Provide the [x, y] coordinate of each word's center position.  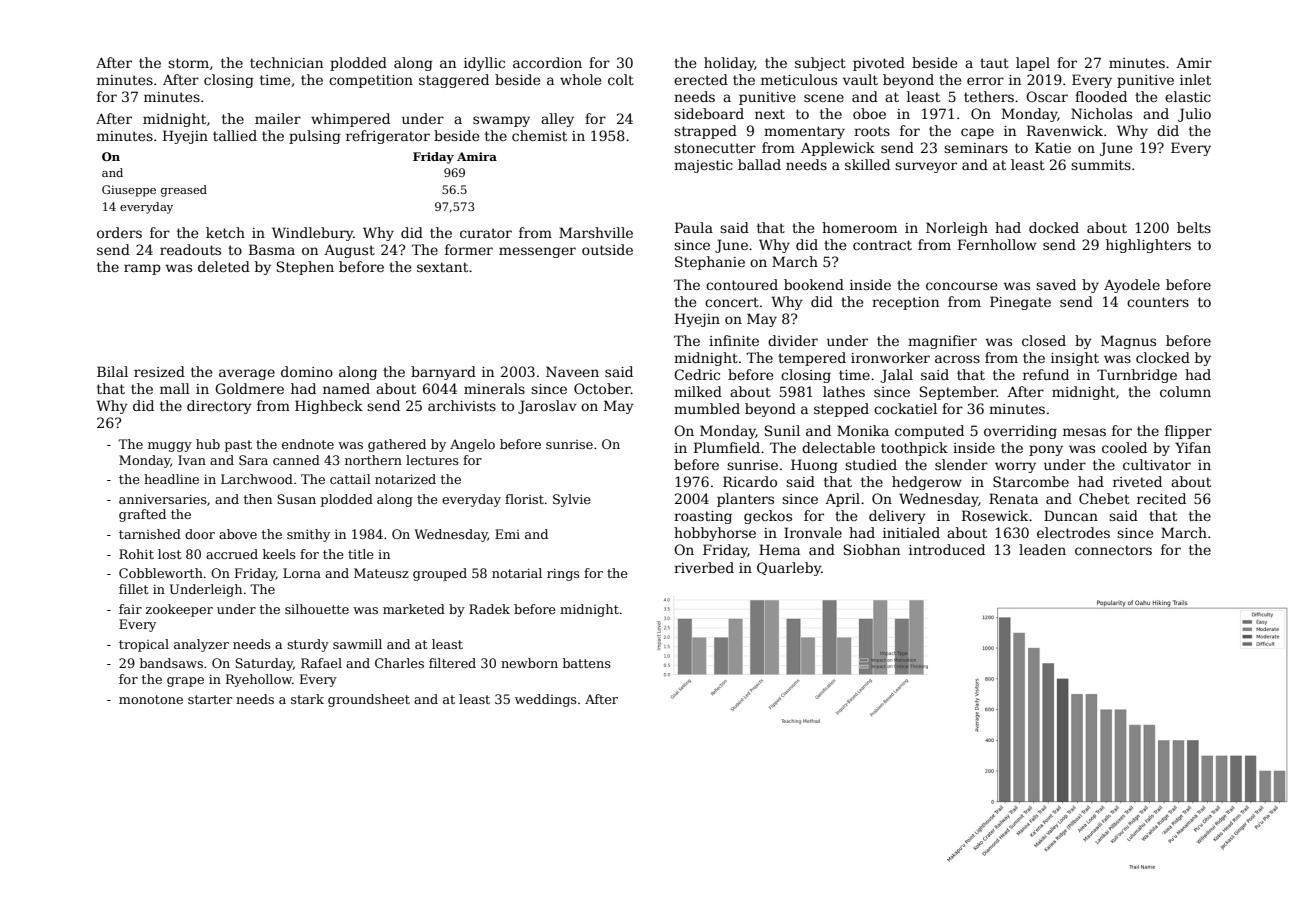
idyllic [484, 64]
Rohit [136, 554]
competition [371, 81]
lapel [1033, 64]
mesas [1084, 432]
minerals [494, 388]
